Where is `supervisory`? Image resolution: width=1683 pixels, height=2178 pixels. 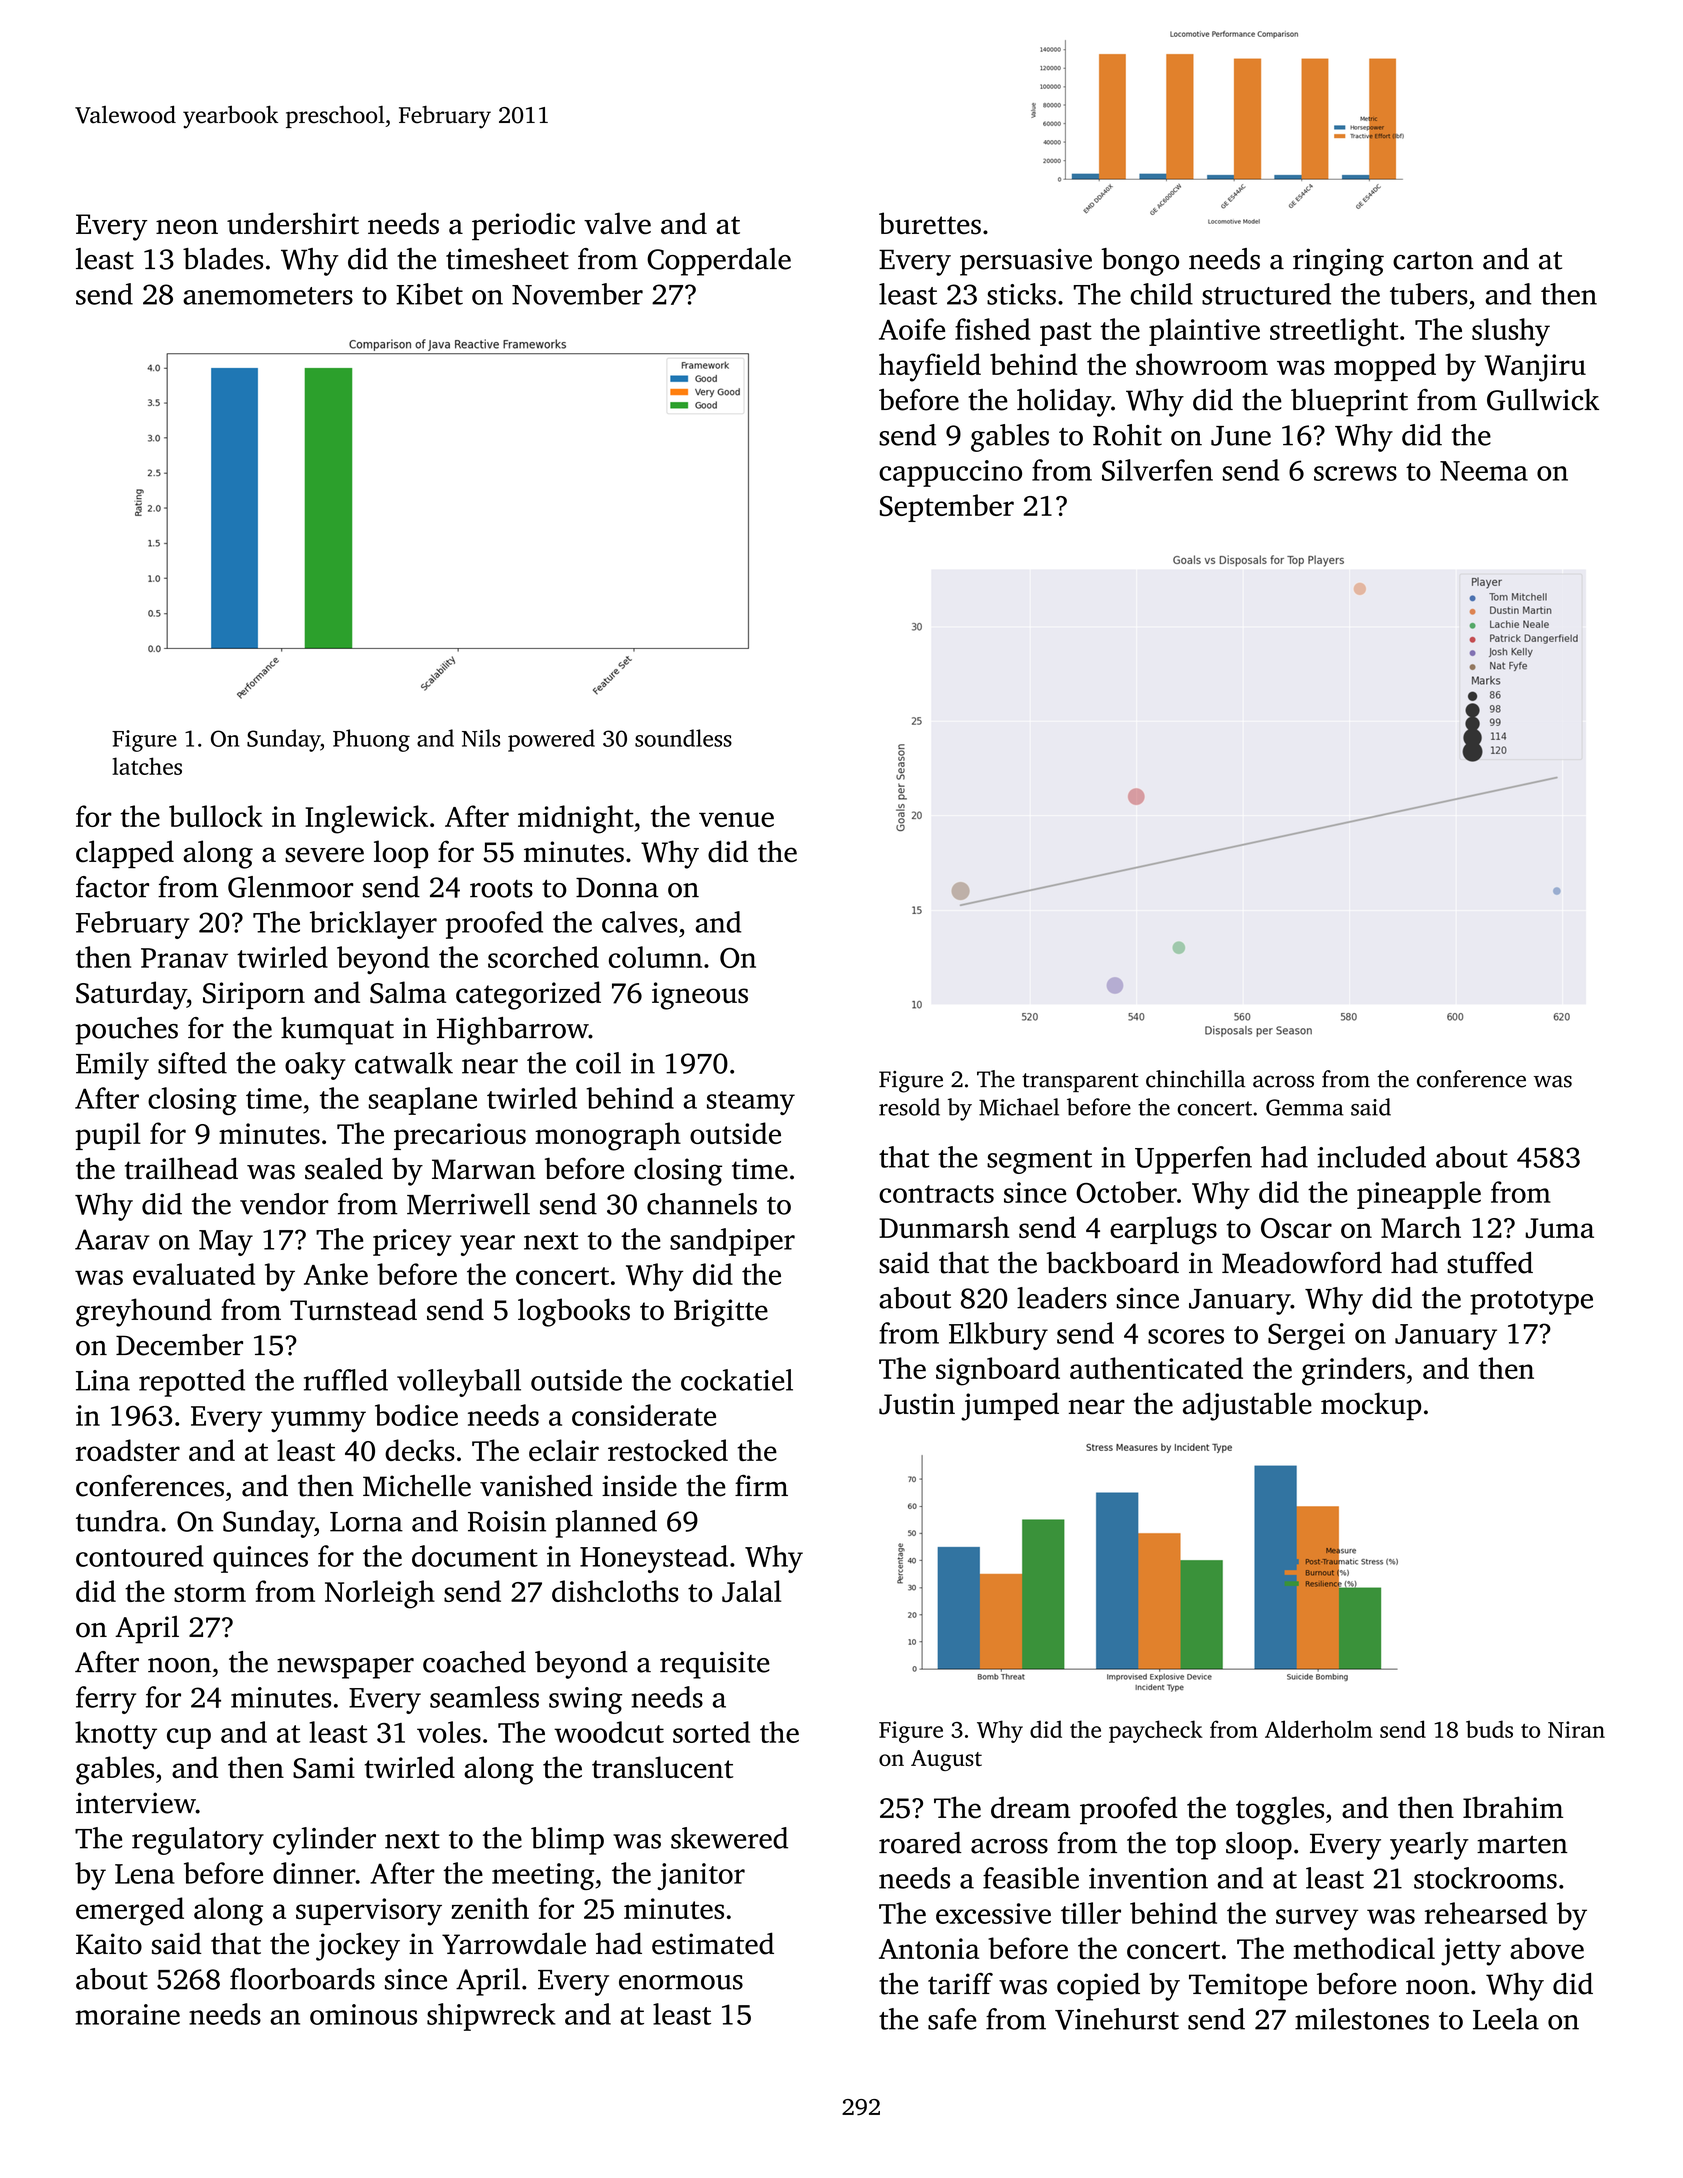 supervisory is located at coordinates (369, 1912).
